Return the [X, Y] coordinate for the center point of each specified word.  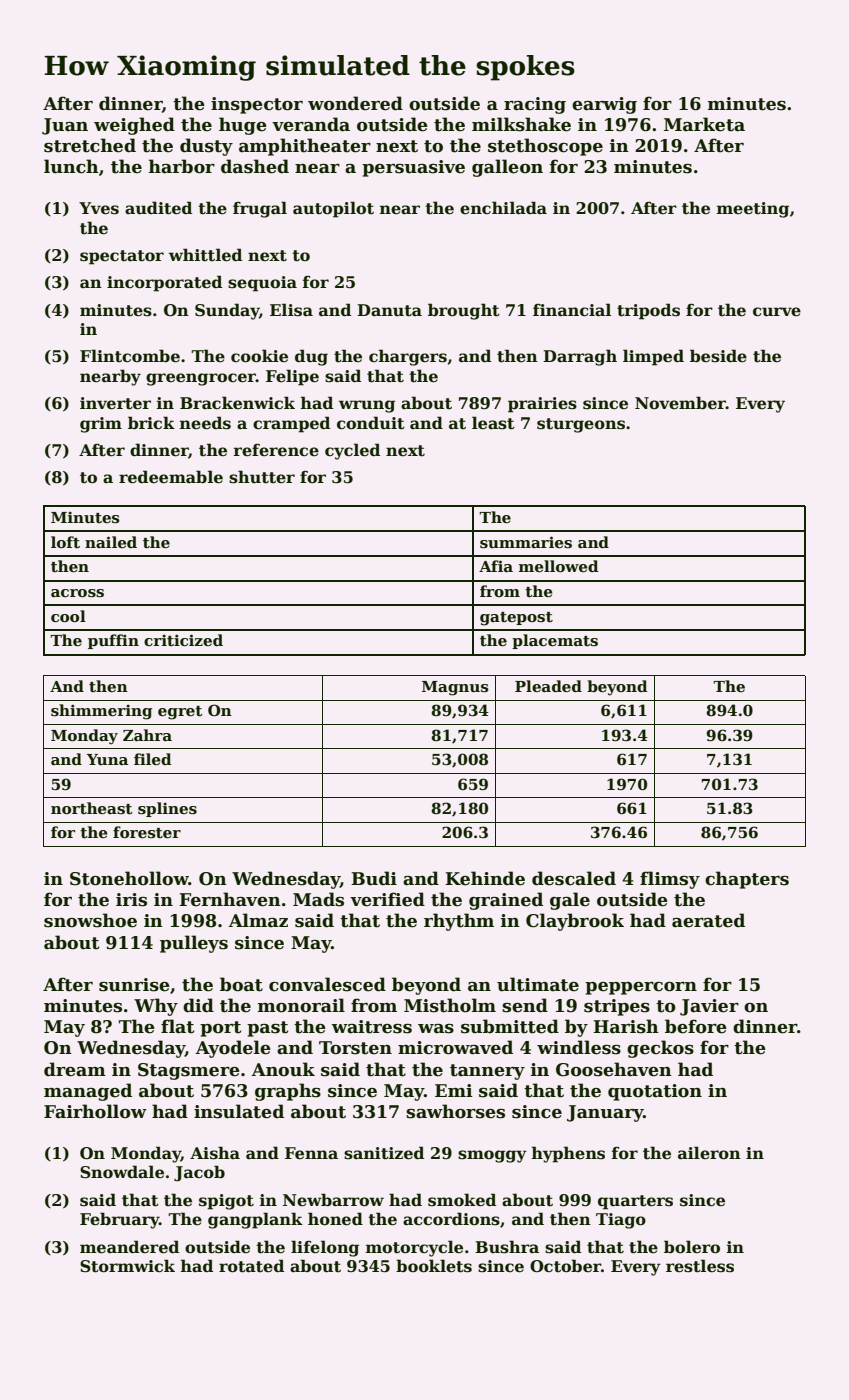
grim [101, 425]
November [680, 403]
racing [535, 105]
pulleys [194, 944]
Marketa [704, 124]
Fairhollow [95, 1111]
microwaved [455, 1047]
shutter [262, 477]
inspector [257, 105]
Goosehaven [614, 1069]
